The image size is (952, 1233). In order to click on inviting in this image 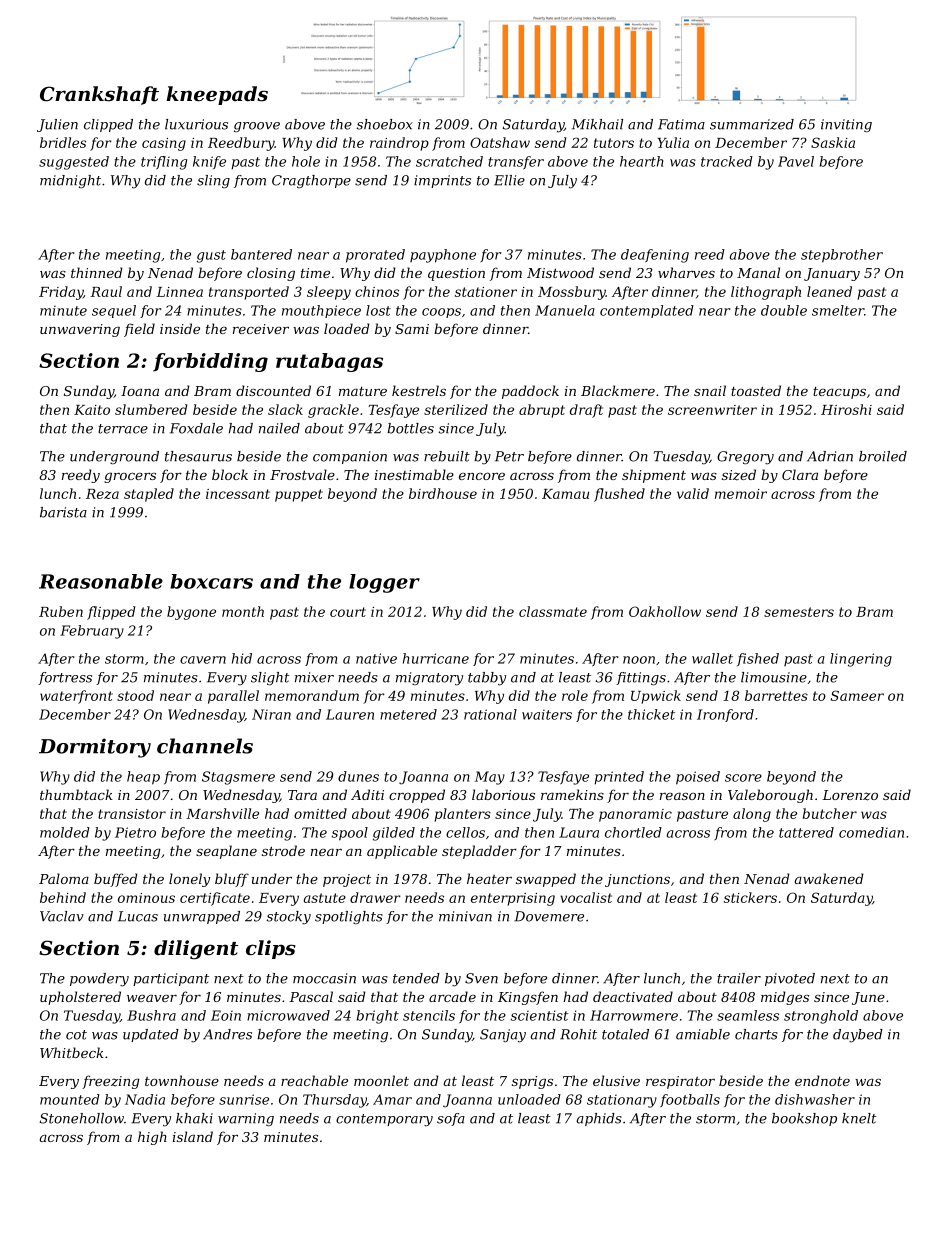, I will do `click(846, 126)`.
